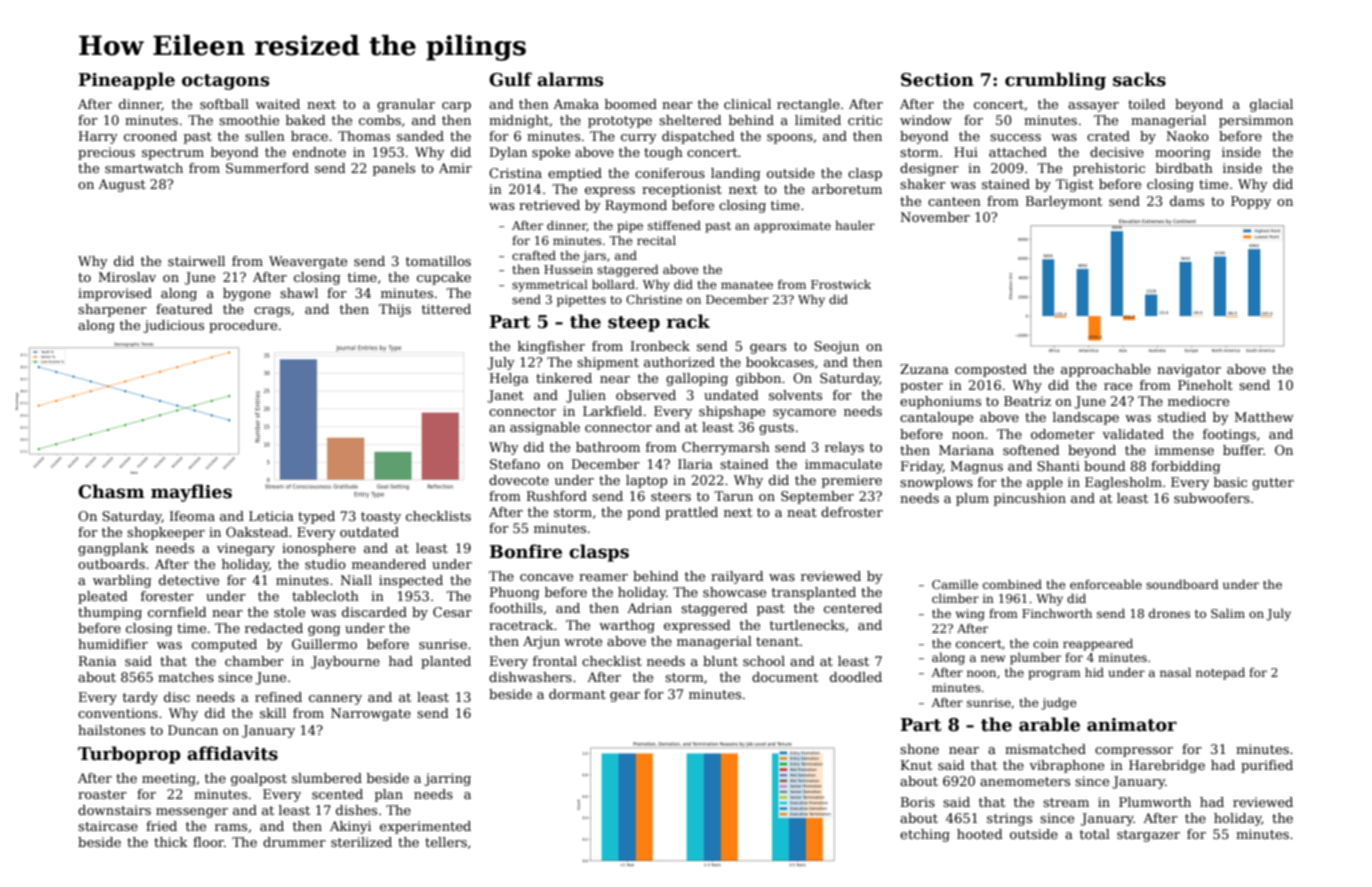  Describe the element at coordinates (272, 312) in the page. I see `crags` at that location.
